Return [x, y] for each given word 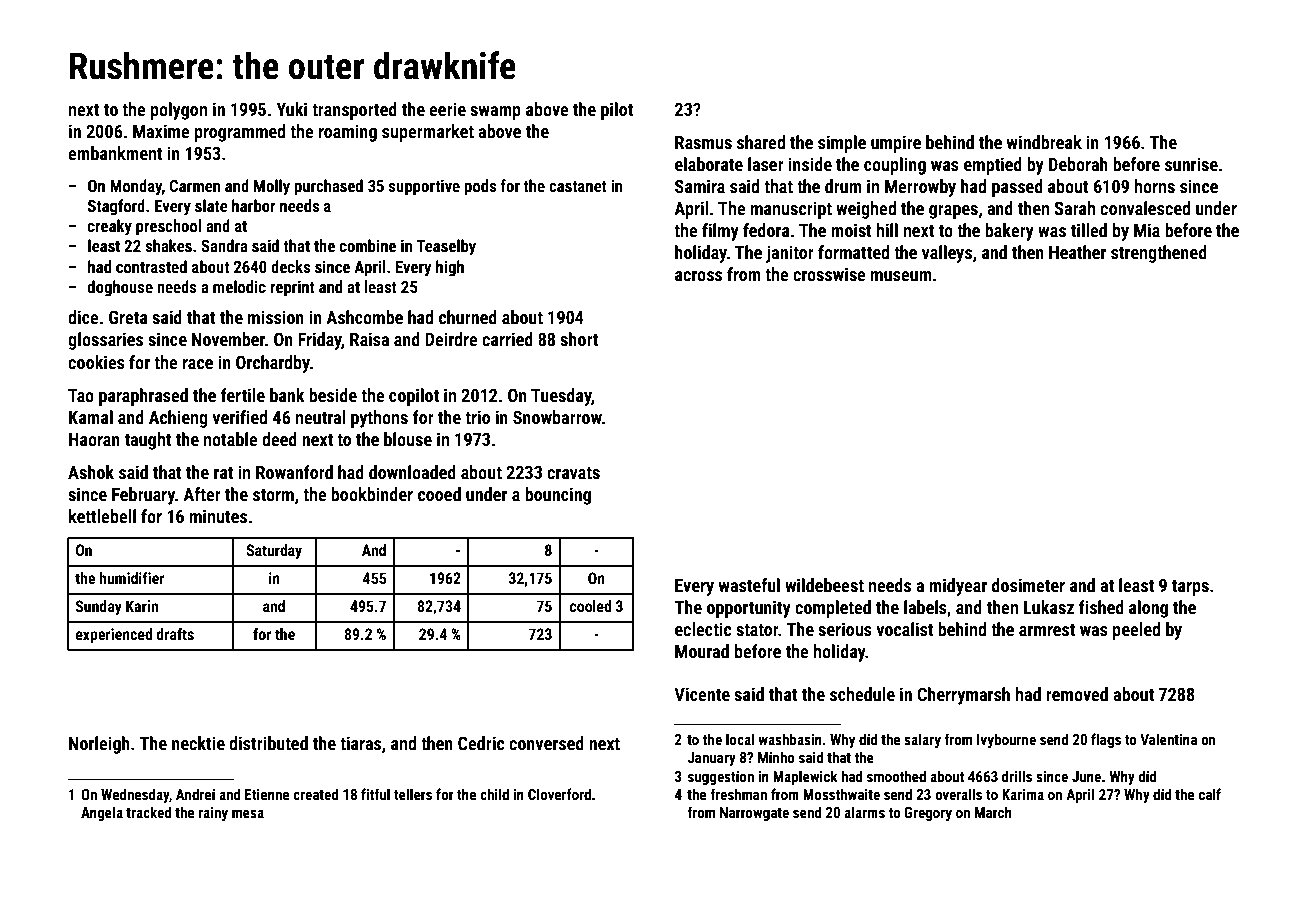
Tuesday [561, 397]
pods [480, 187]
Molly [272, 187]
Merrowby [920, 188]
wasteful [749, 585]
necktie [198, 743]
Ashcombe [364, 317]
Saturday [274, 551]
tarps [1190, 588]
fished [1101, 607]
